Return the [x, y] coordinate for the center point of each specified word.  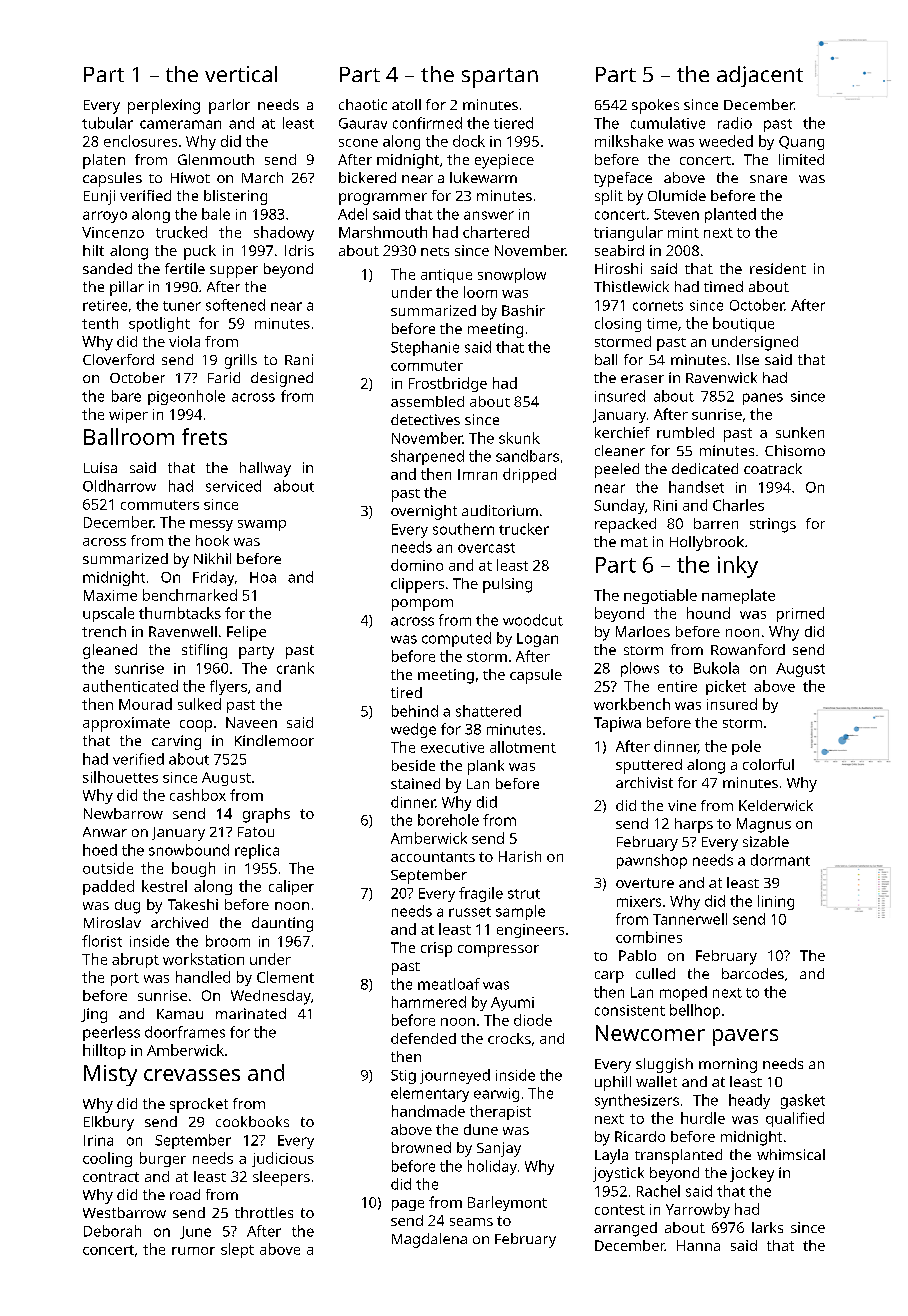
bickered [367, 177]
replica [257, 851]
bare [126, 396]
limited [801, 159]
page [408, 1205]
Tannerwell [690, 919]
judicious [283, 1159]
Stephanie [425, 348]
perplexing [164, 106]
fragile [481, 894]
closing [618, 324]
